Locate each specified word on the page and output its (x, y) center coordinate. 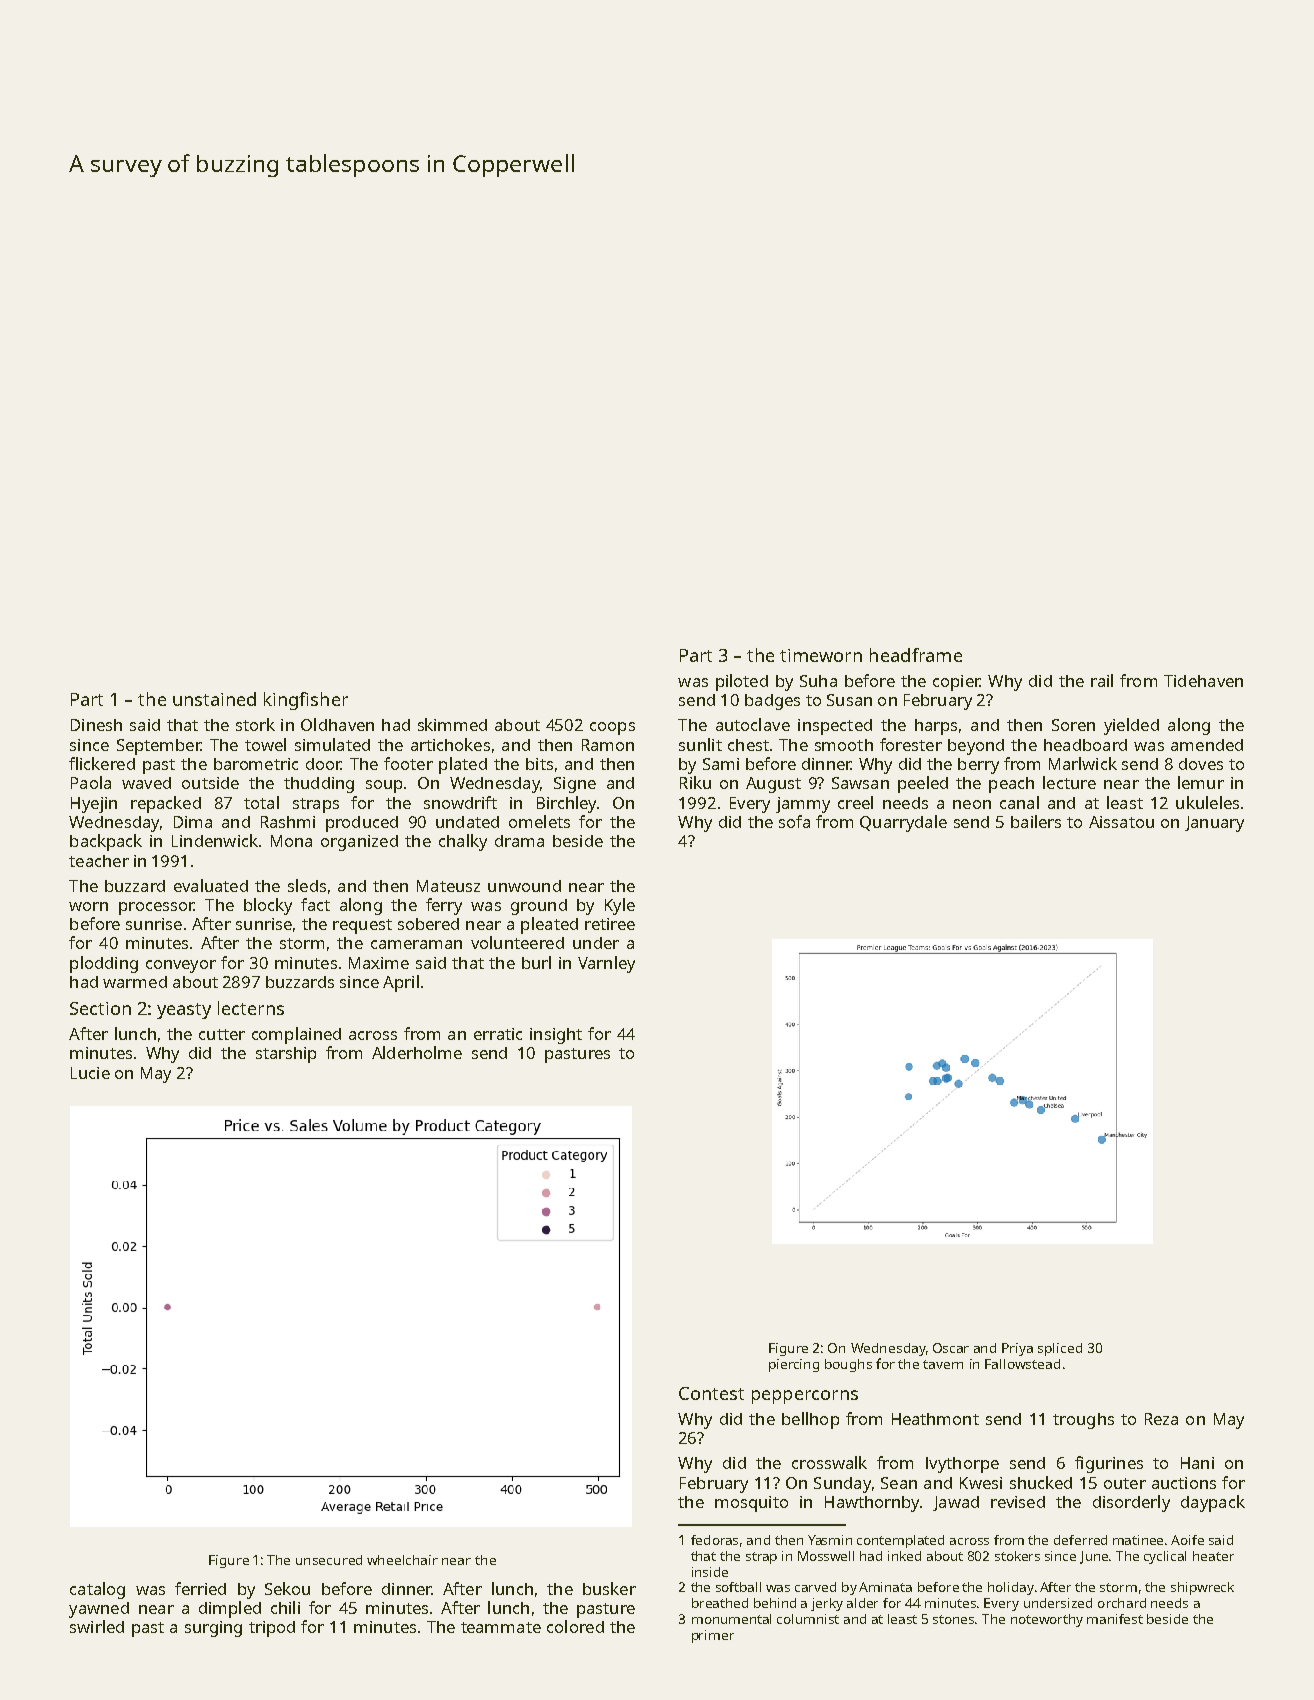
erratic (498, 1034)
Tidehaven (1203, 681)
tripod (272, 1629)
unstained (214, 699)
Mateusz (448, 886)
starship (286, 1055)
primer (713, 1636)
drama (519, 841)
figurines (1109, 1464)
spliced (1060, 1349)
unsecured (329, 1560)
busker (609, 1588)
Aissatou (1121, 822)
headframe (916, 655)
